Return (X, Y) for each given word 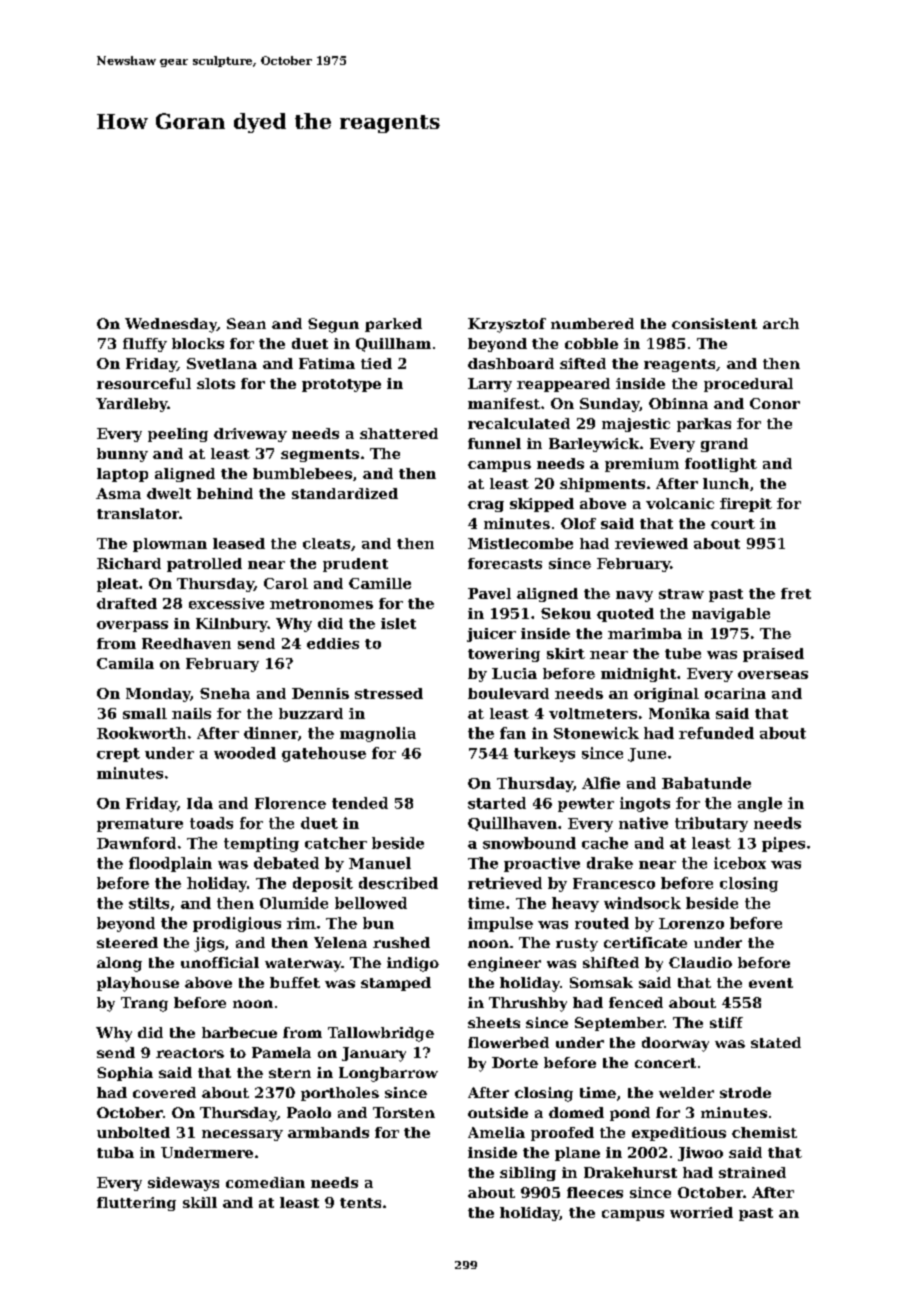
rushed (401, 942)
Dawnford (136, 843)
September (619, 1024)
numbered (592, 323)
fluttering (136, 1204)
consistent (714, 323)
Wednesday (171, 325)
